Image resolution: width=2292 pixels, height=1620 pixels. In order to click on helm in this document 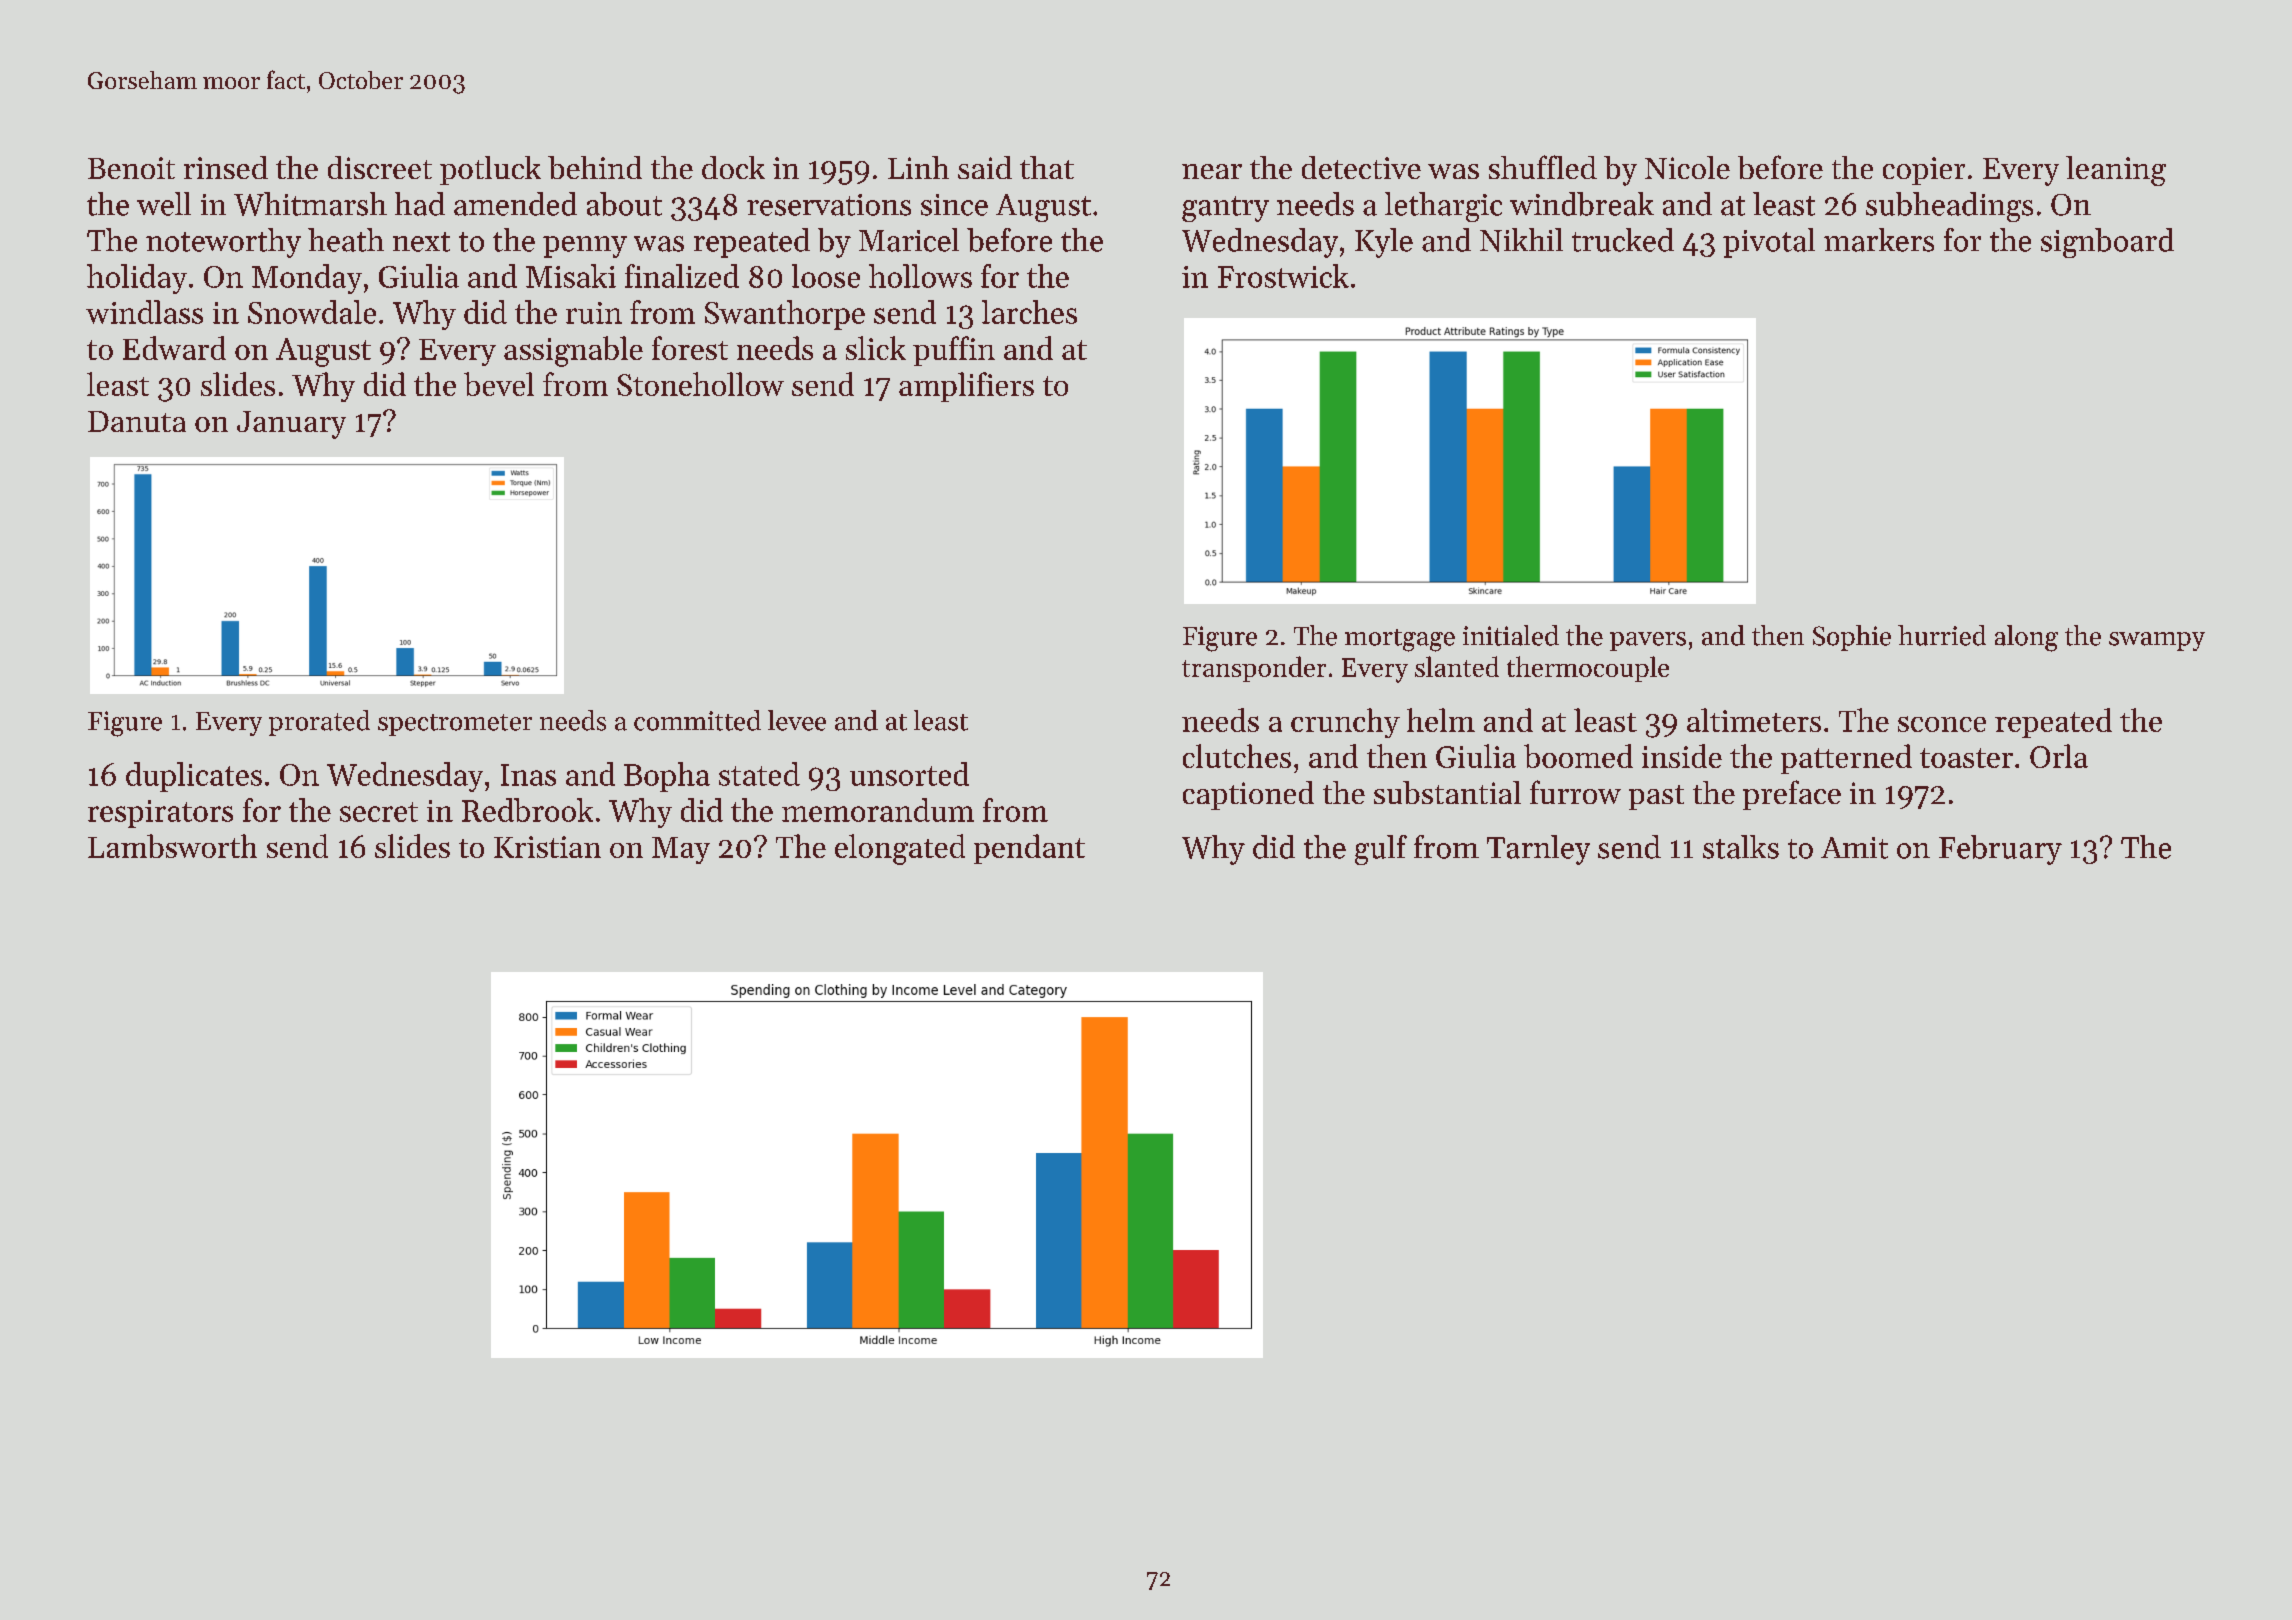, I will do `click(1441, 720)`.
